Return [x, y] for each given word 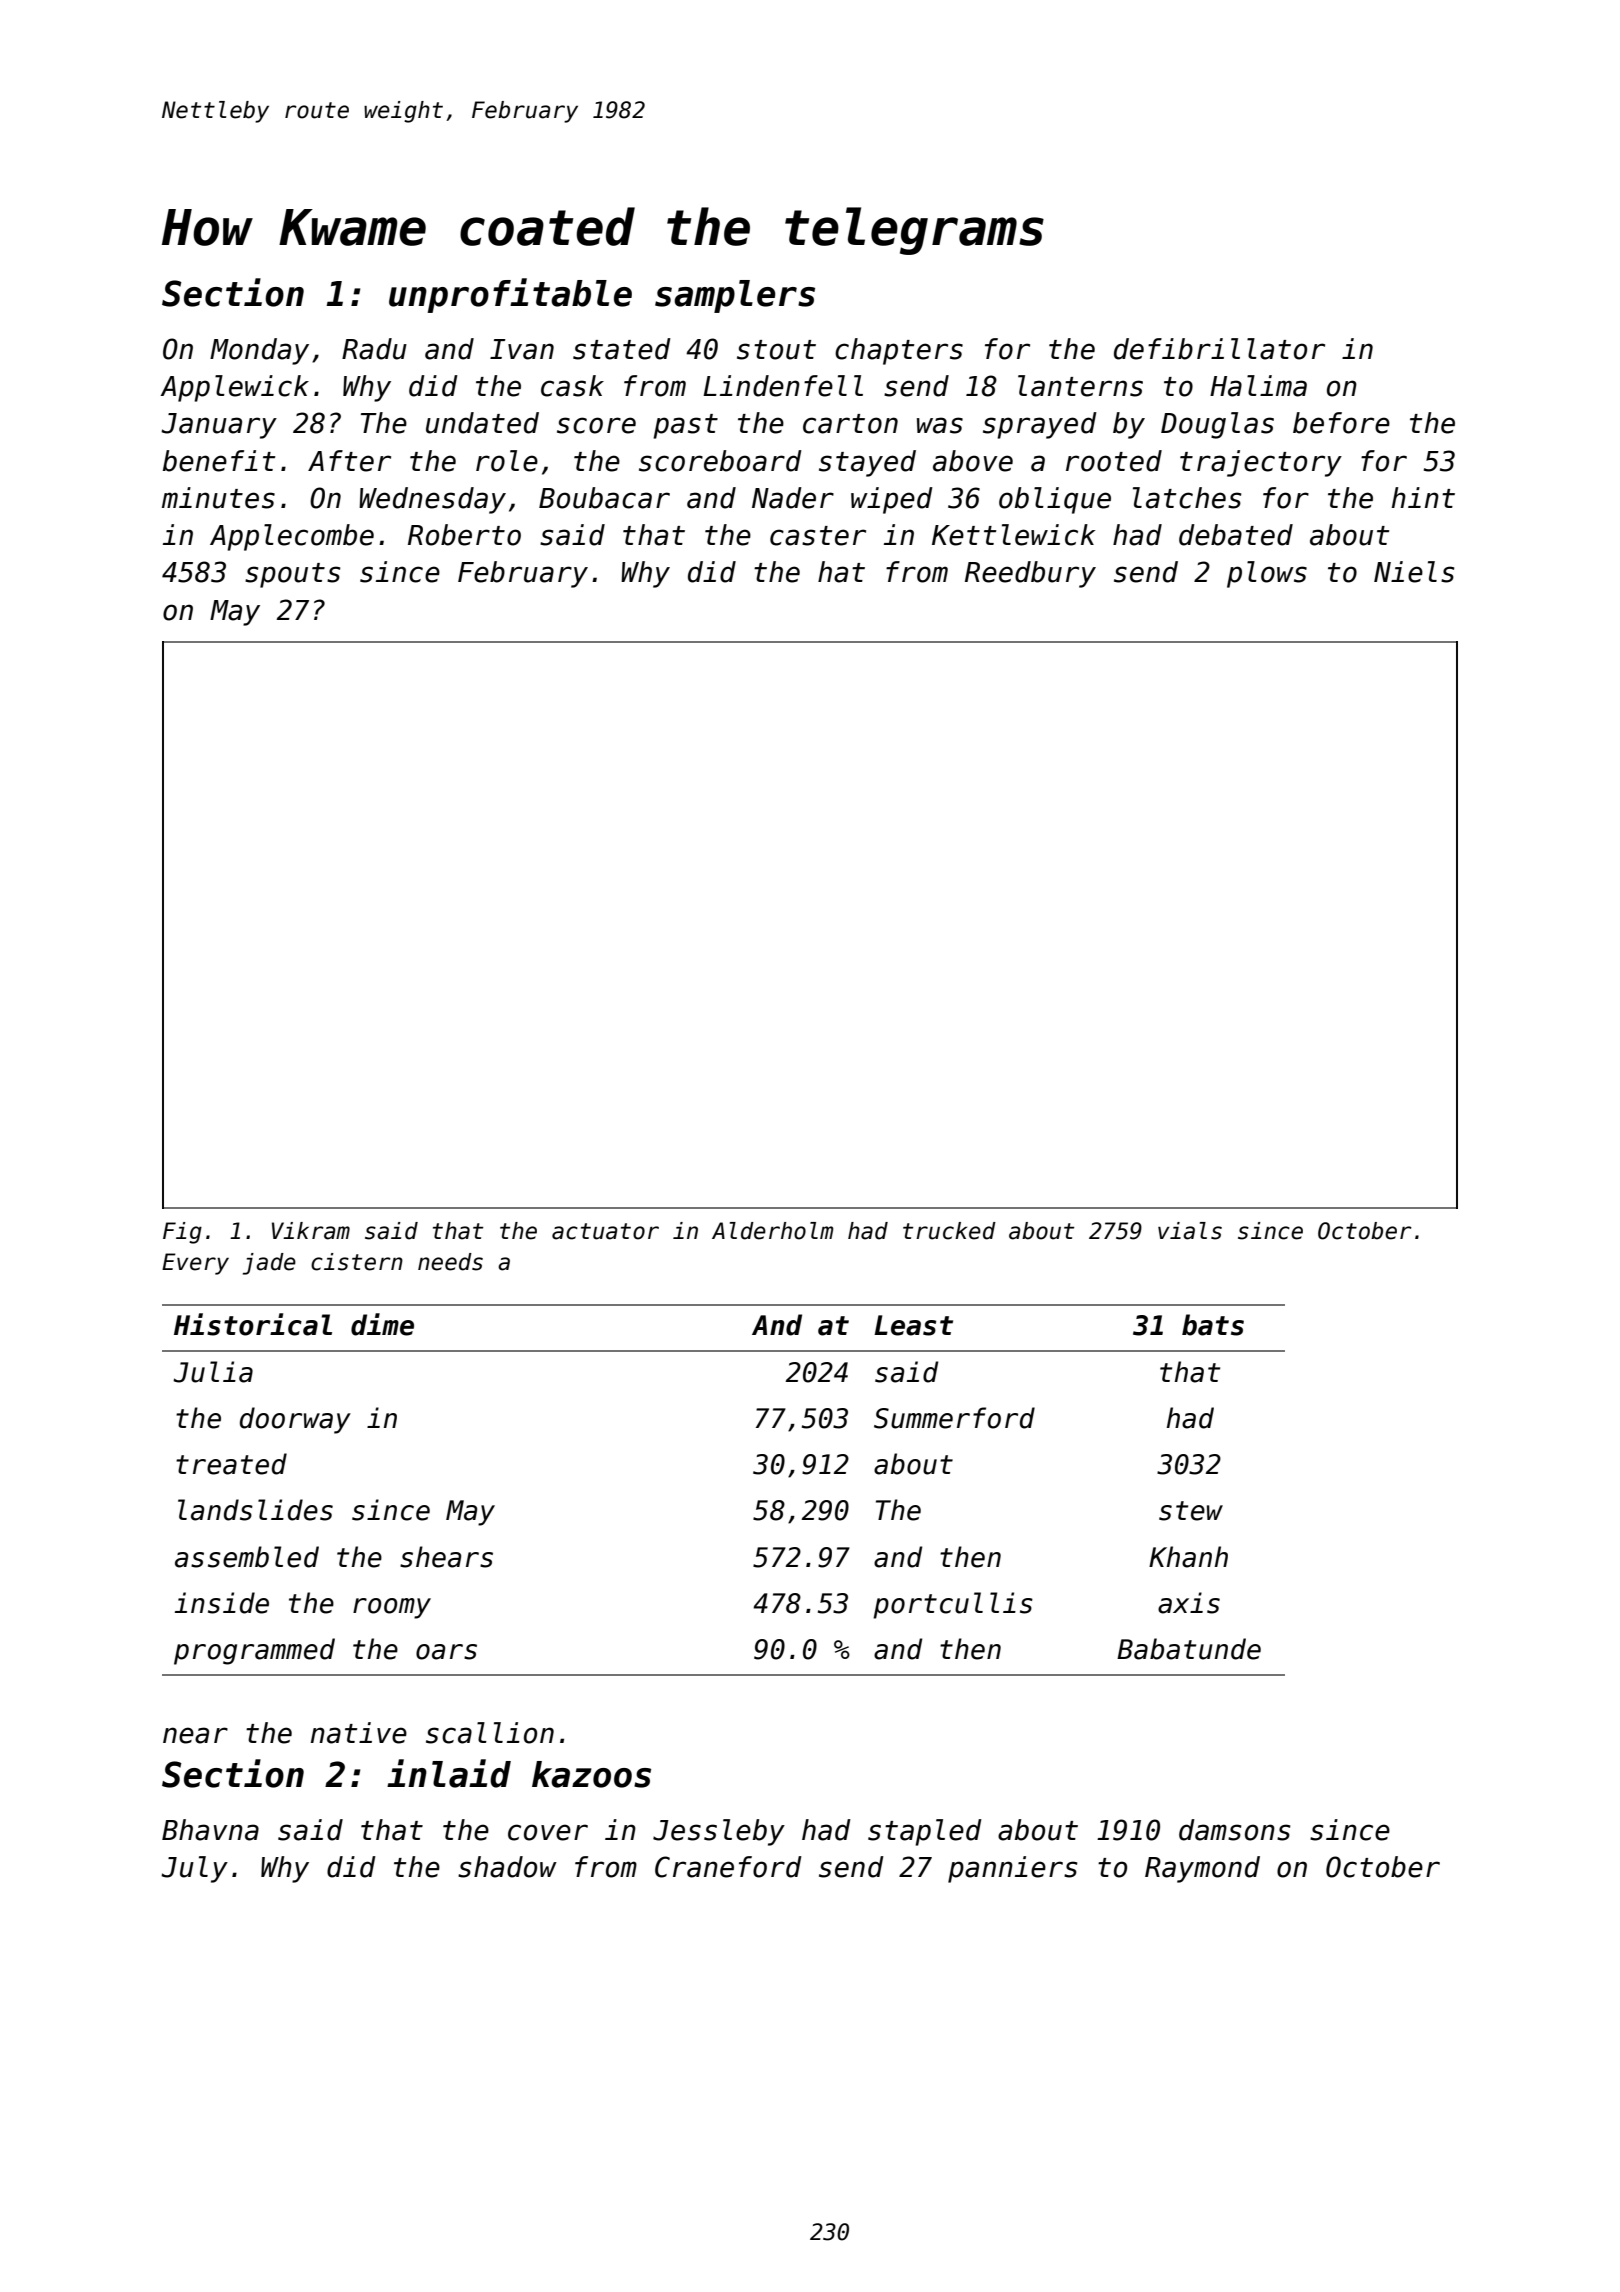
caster [818, 536]
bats [1213, 1325]
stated [622, 349]
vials [1190, 1231]
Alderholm [772, 1231]
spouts [292, 575]
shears [446, 1557]
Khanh [1188, 1557]
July [194, 1869]
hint [1423, 497]
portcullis [953, 1605]
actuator [605, 1231]
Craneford [728, 1867]
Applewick [234, 388]
